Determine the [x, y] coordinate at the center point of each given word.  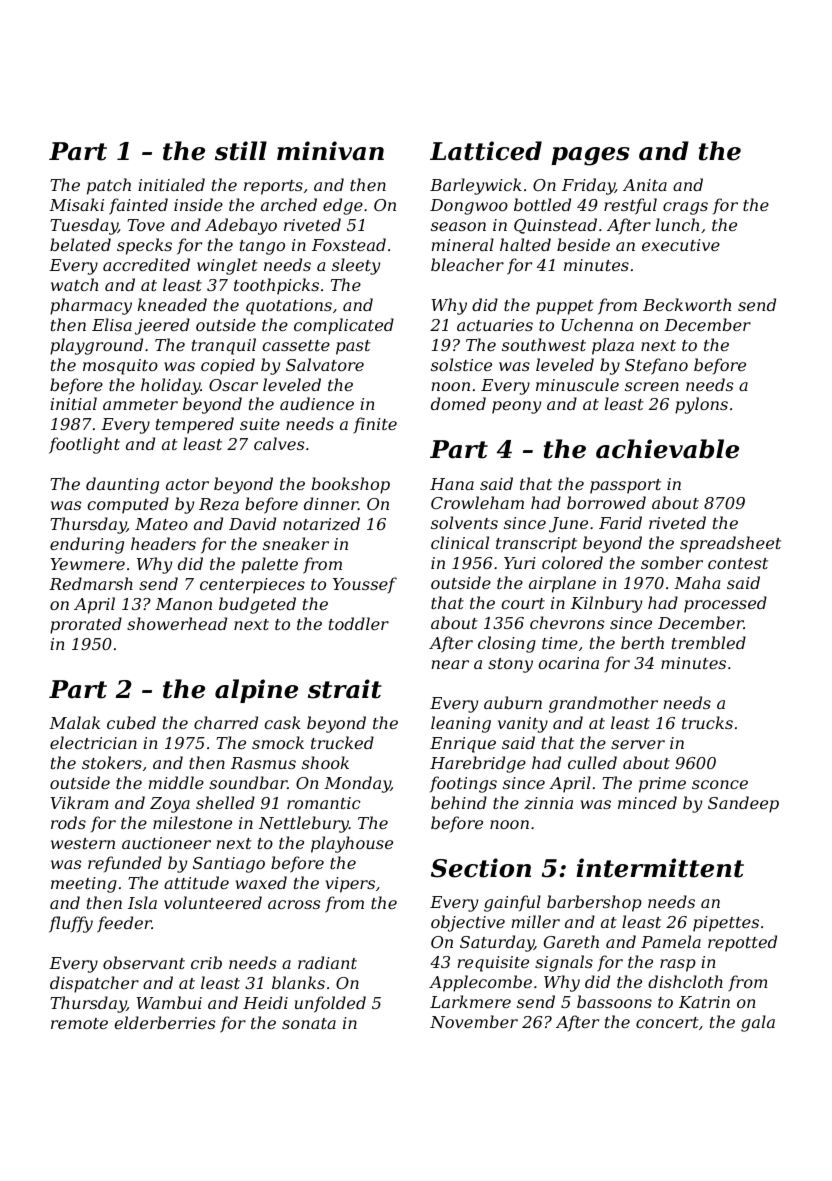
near [450, 664]
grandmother [603, 704]
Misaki [76, 204]
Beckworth [687, 304]
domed [458, 403]
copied [228, 366]
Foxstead [349, 244]
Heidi [265, 1002]
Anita [645, 185]
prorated [86, 625]
